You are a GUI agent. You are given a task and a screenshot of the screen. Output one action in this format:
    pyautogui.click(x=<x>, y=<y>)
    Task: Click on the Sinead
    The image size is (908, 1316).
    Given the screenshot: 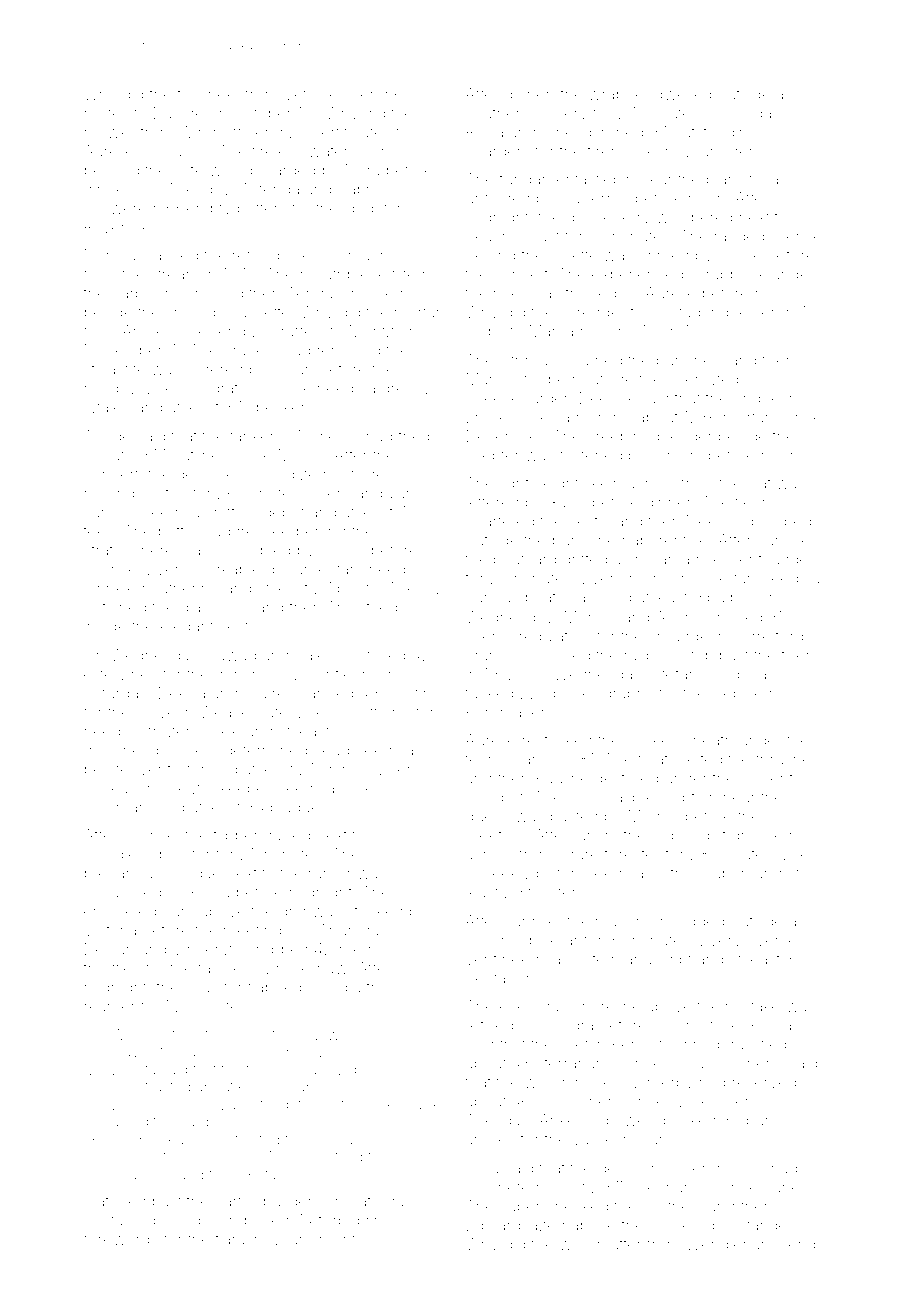 What is the action you would take?
    pyautogui.click(x=567, y=132)
